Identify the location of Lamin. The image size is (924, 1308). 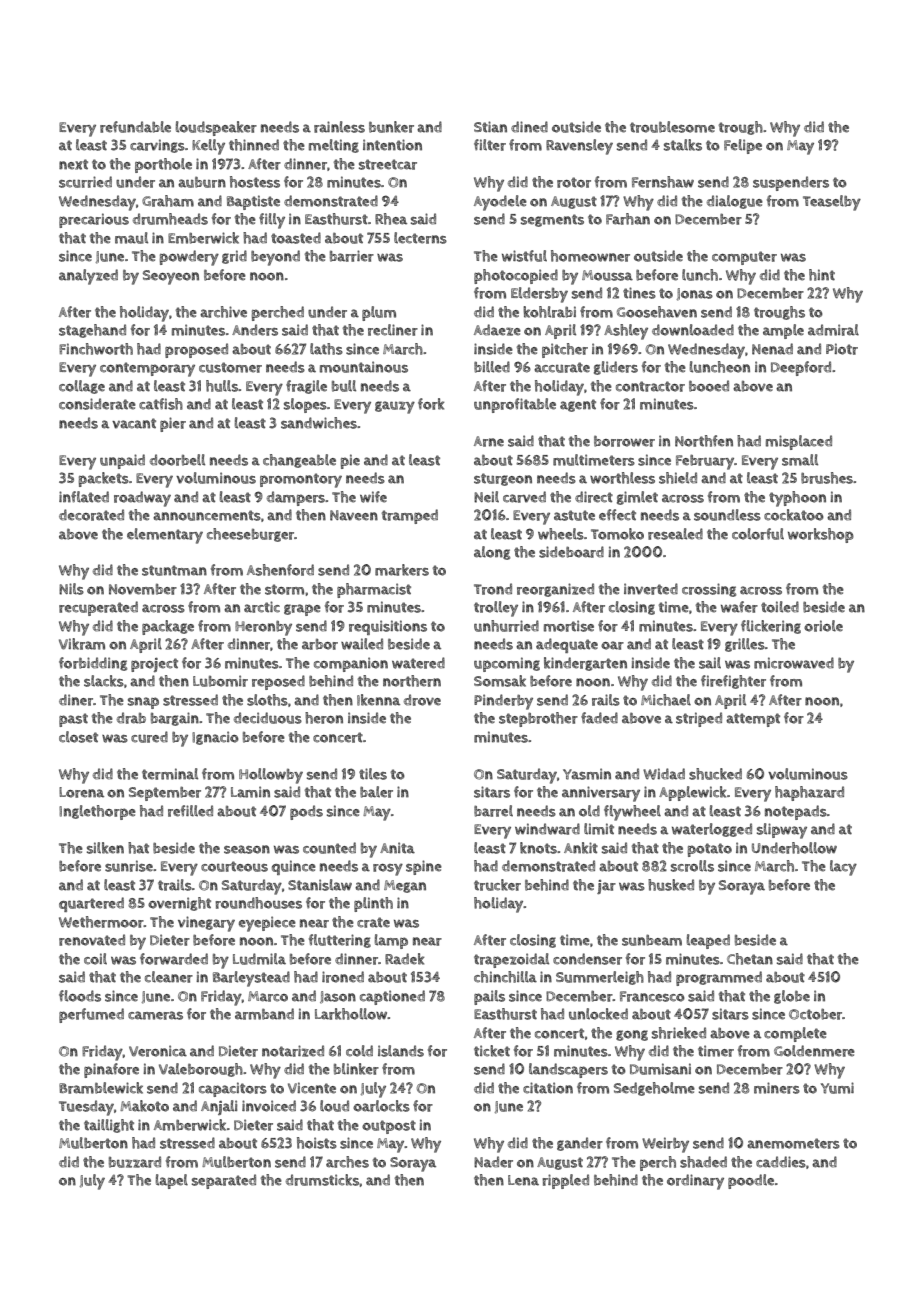
(250, 792).
